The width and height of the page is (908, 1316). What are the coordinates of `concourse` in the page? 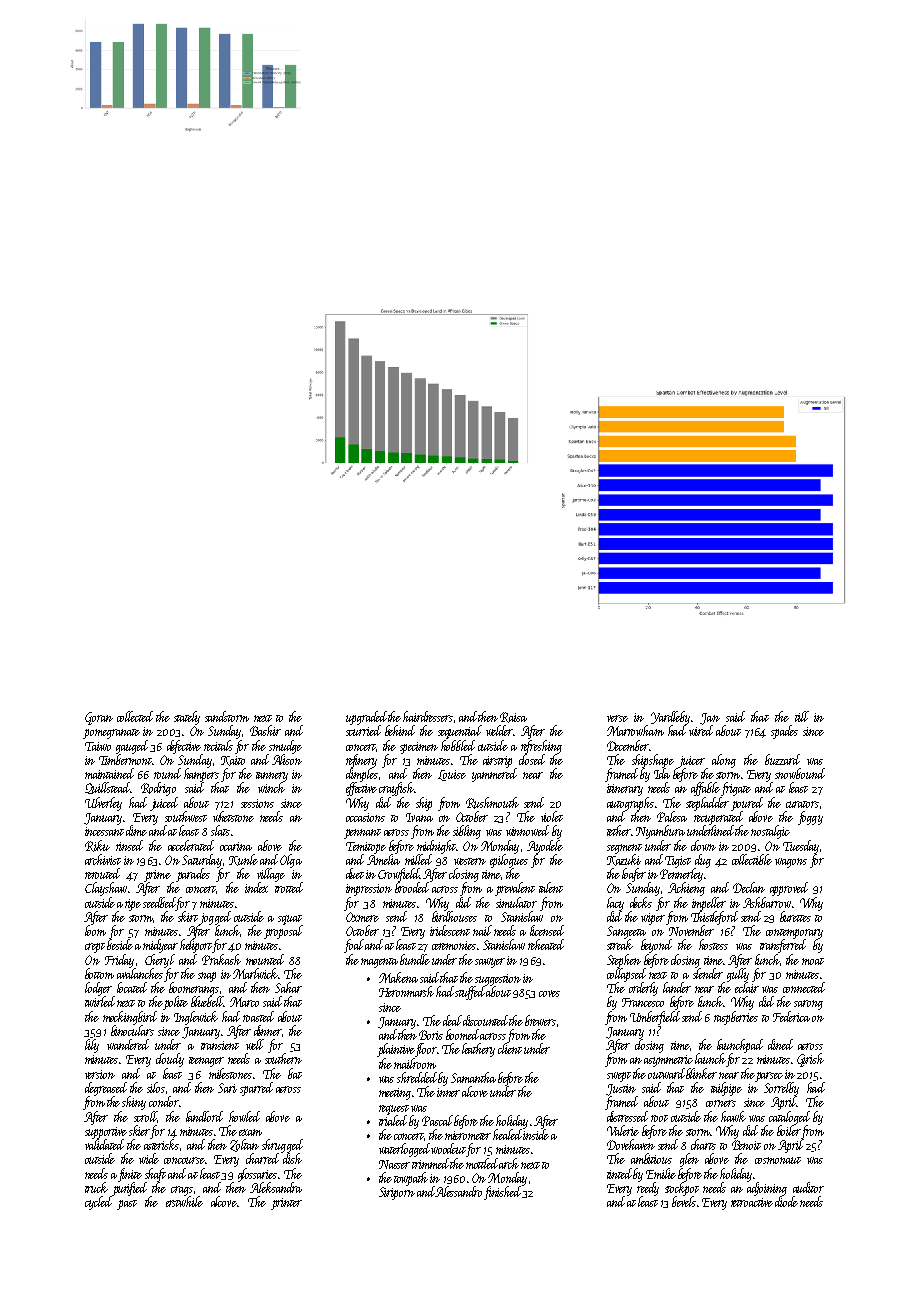 It's located at (184, 1160).
